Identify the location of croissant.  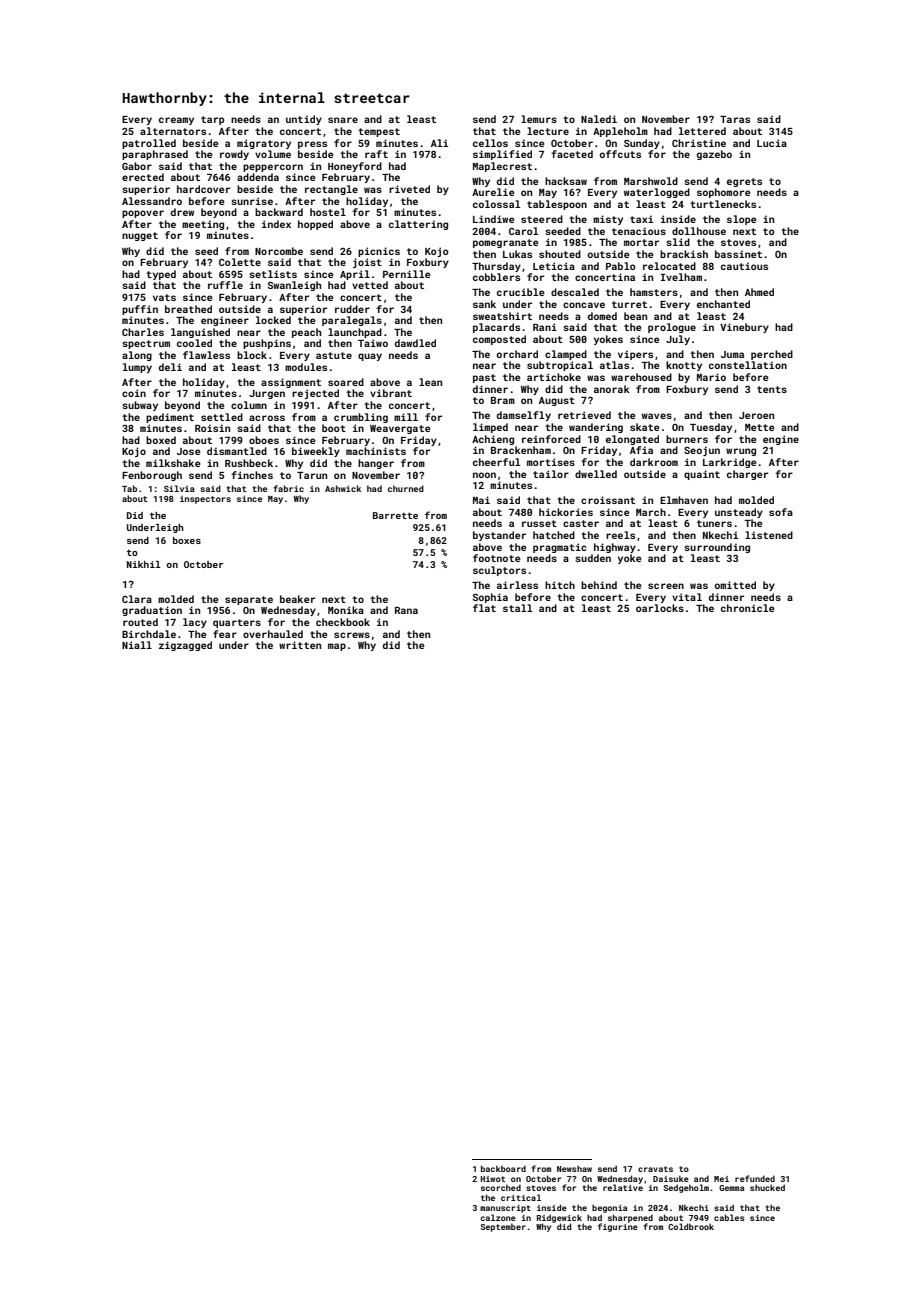
(608, 500).
